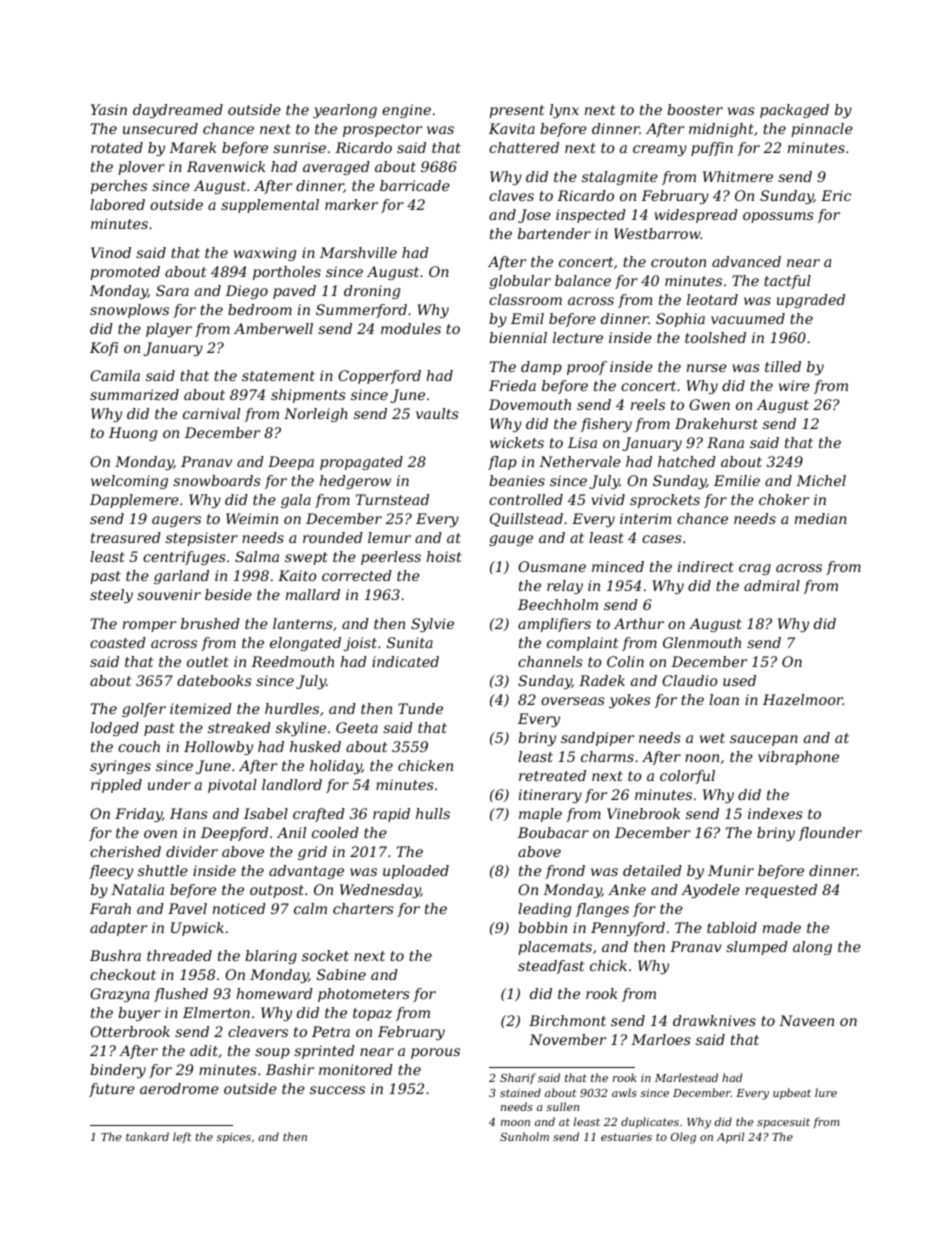 This image has height=1233, width=952. What do you see at coordinates (798, 758) in the image?
I see `vibraphone` at bounding box center [798, 758].
